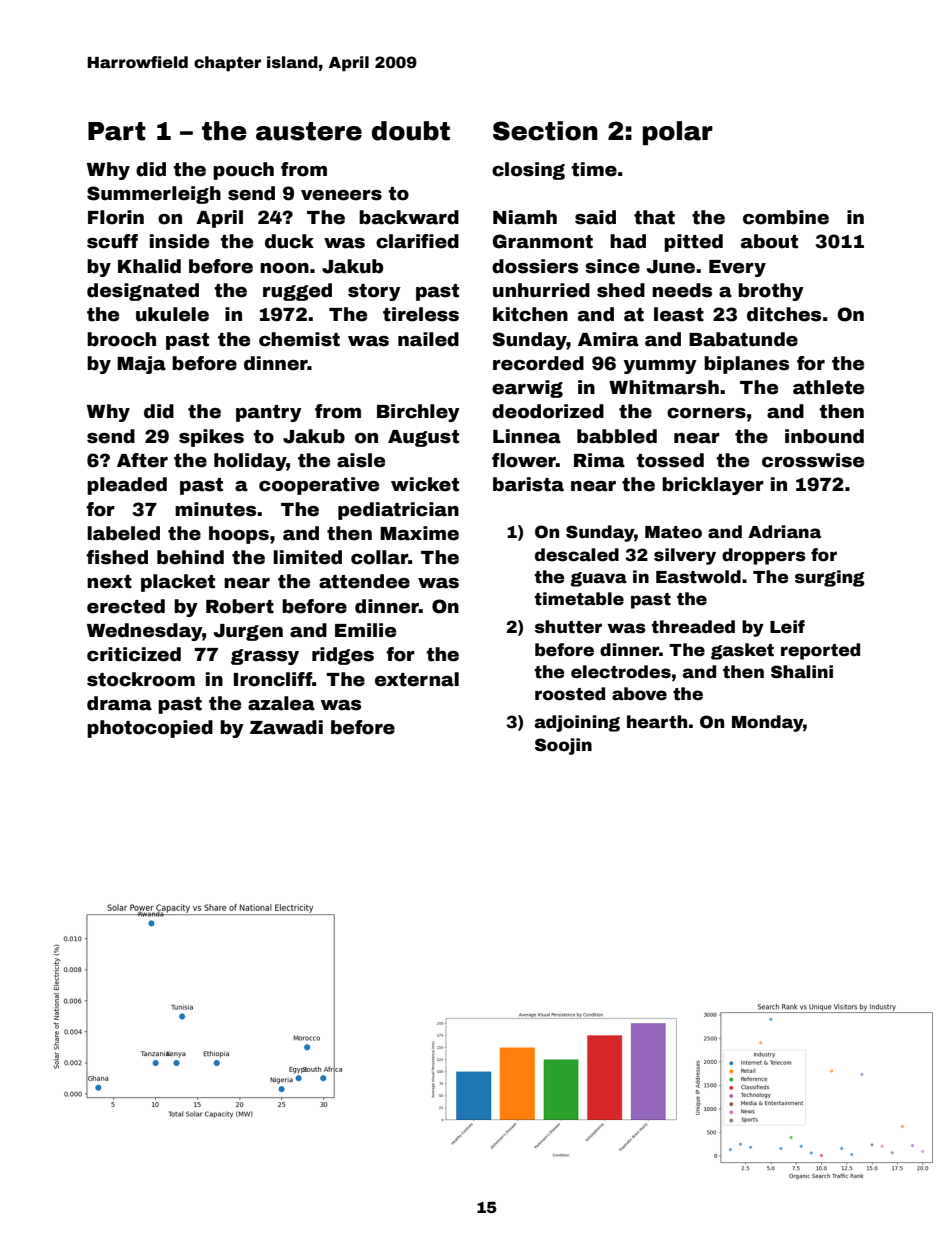  I want to click on ditches, so click(784, 314).
